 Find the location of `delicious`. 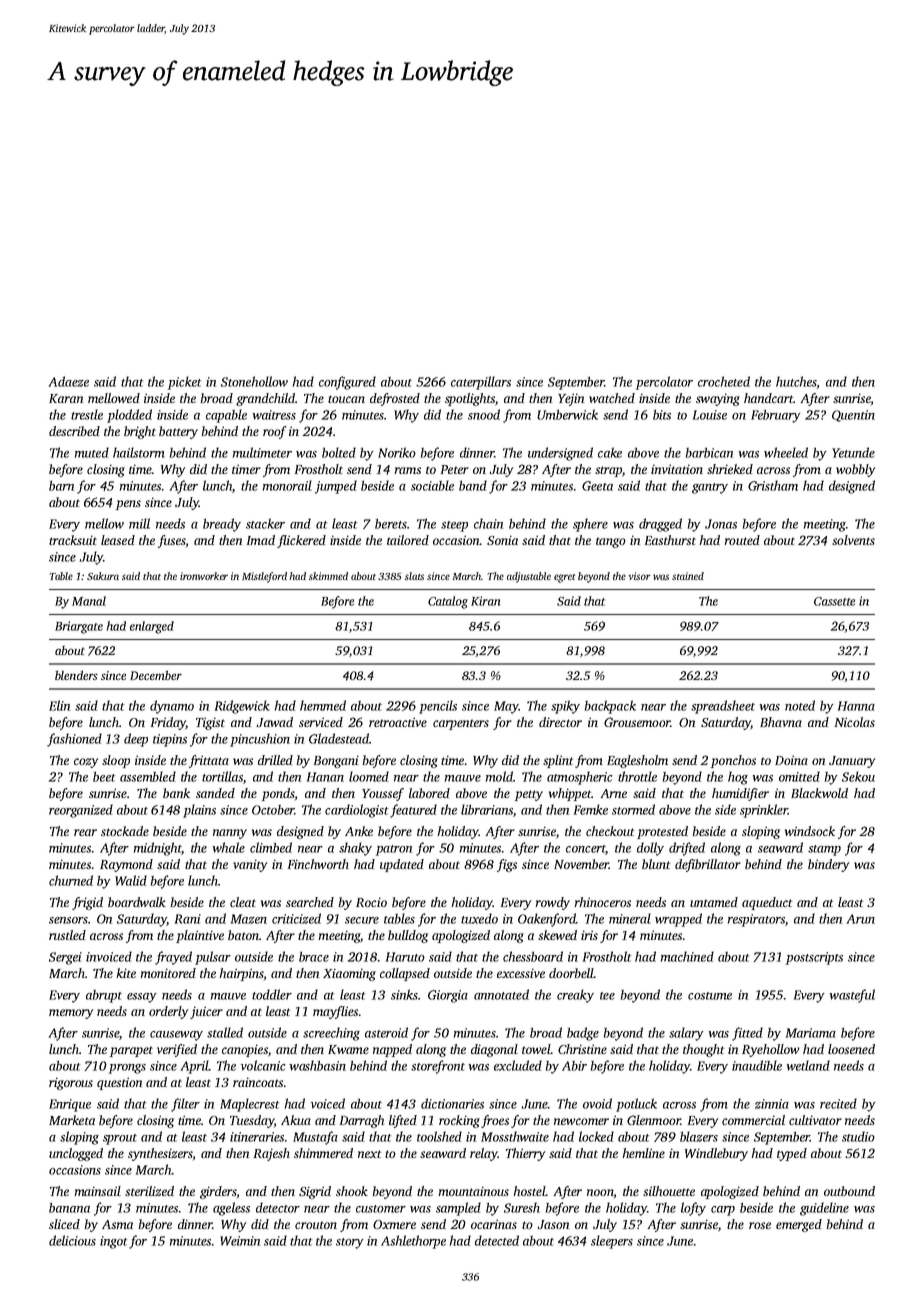

delicious is located at coordinates (72, 1240).
